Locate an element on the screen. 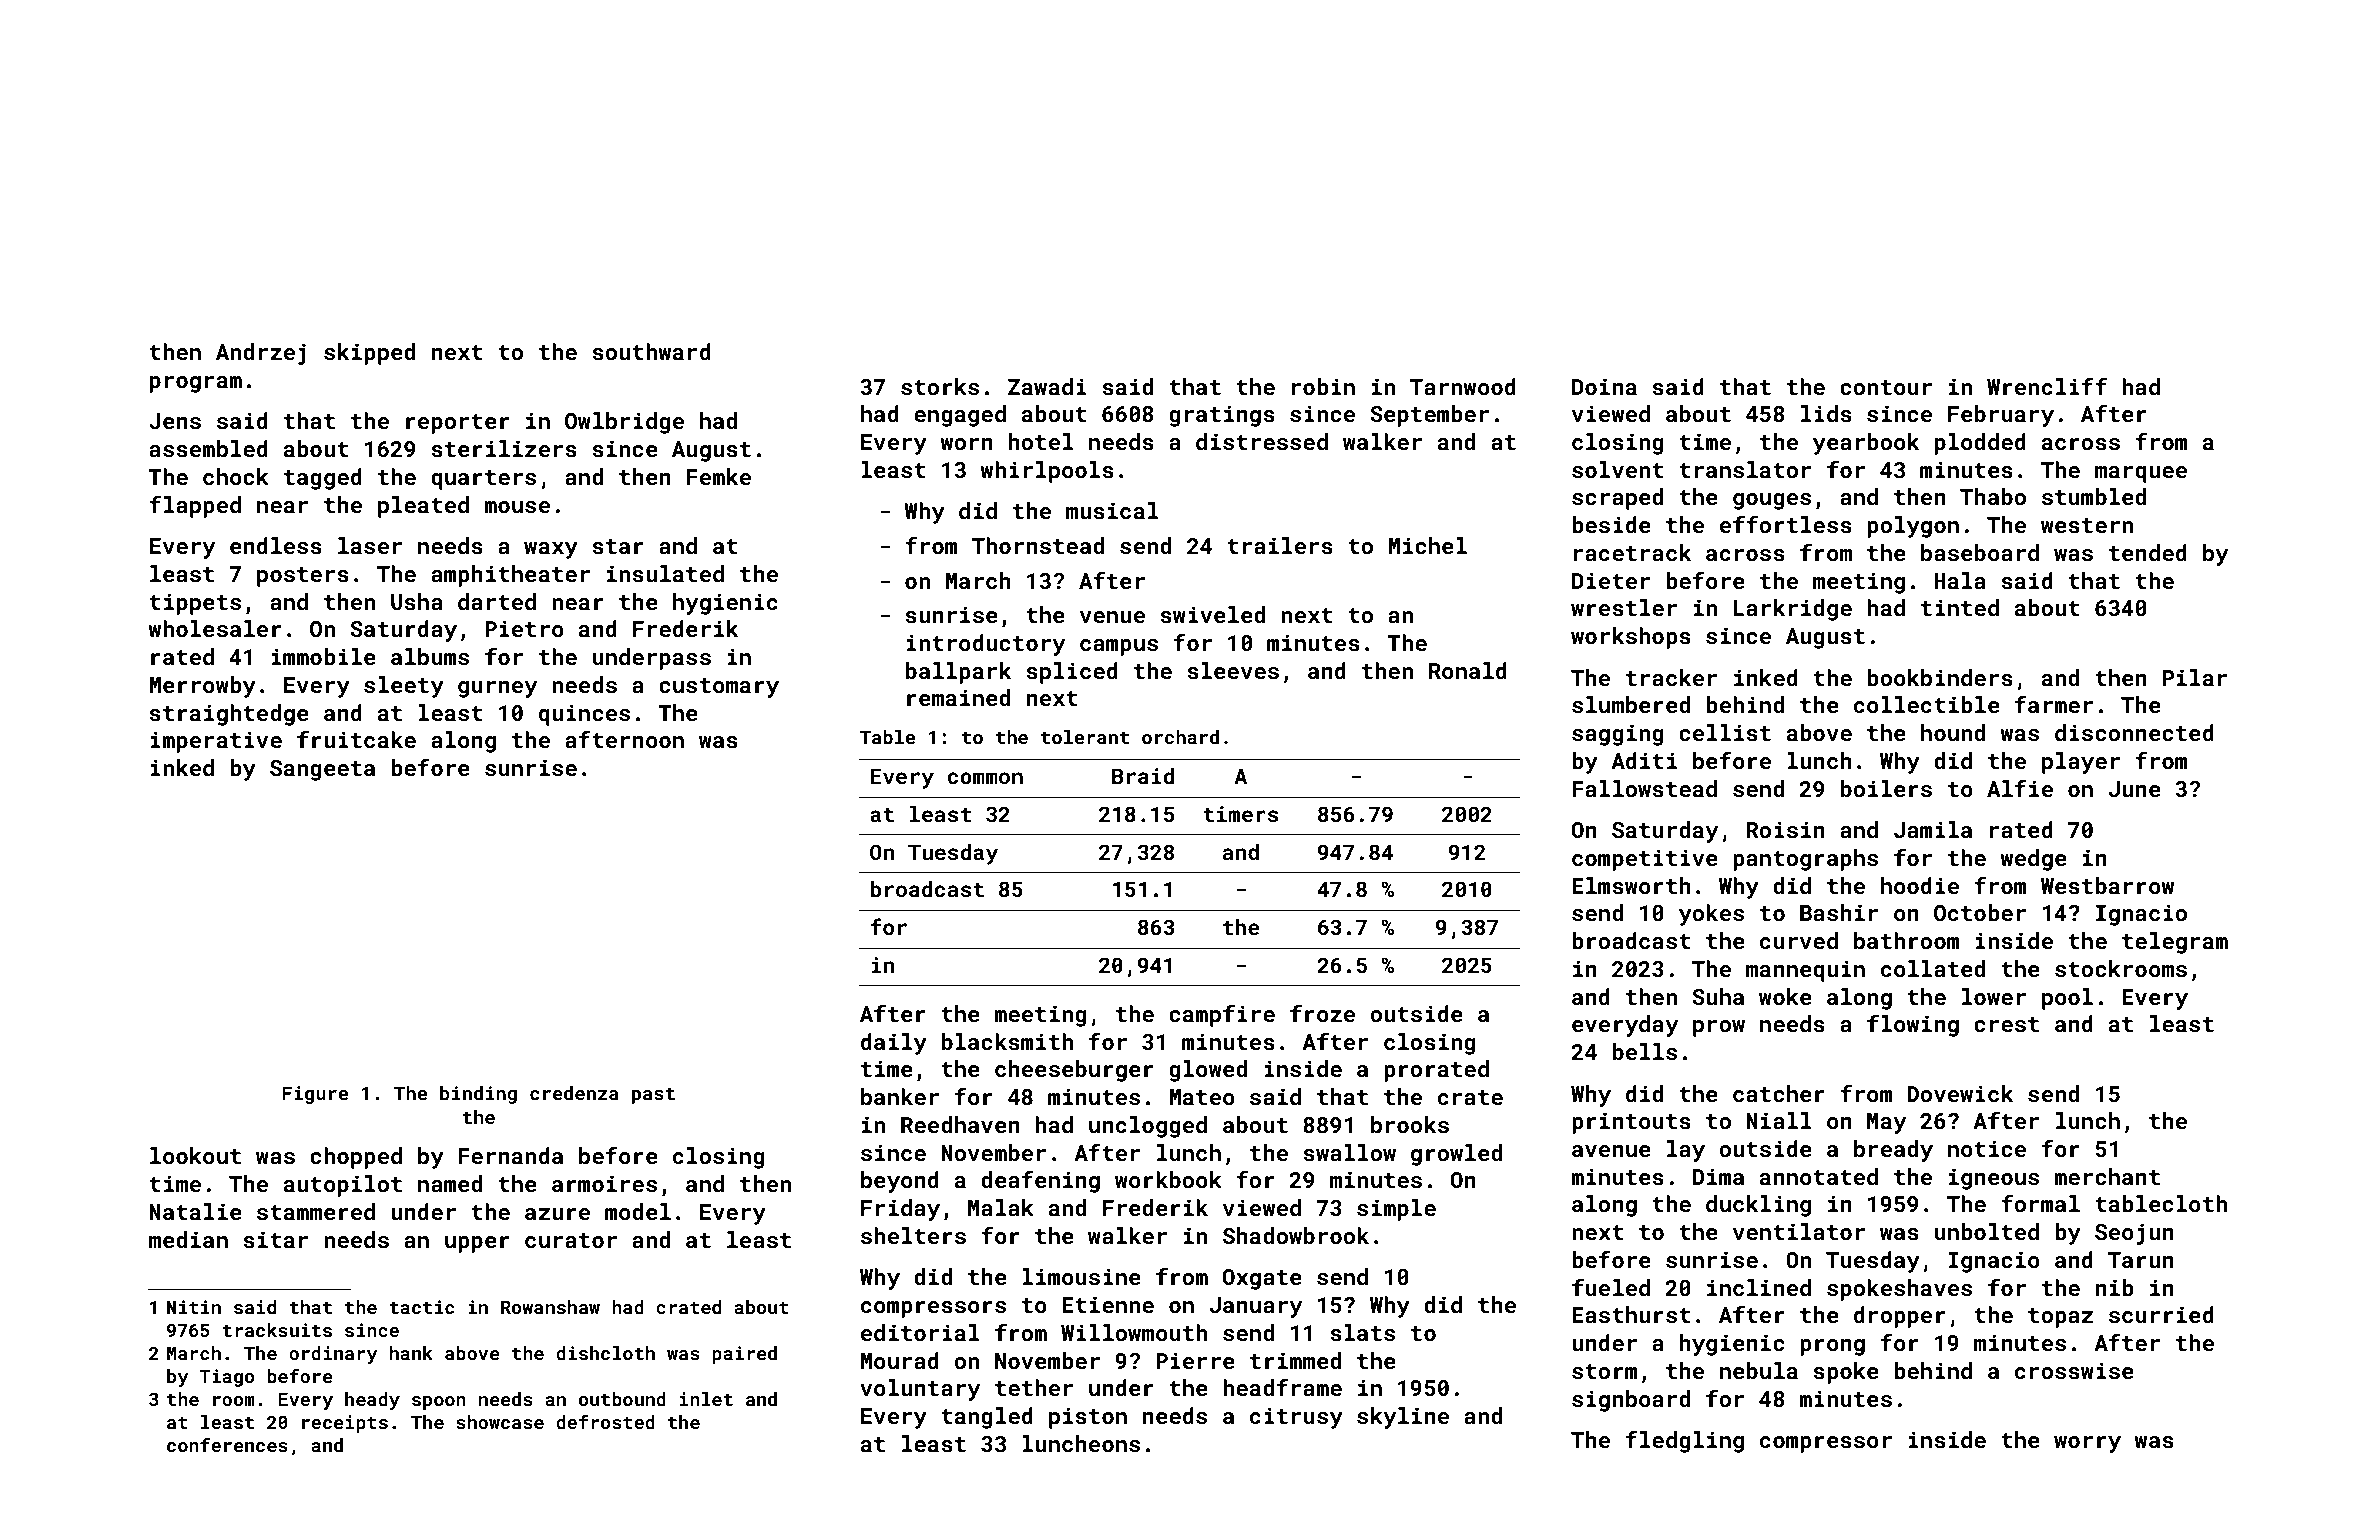 This screenshot has height=1540, width=2380. campfire is located at coordinates (1222, 1015).
